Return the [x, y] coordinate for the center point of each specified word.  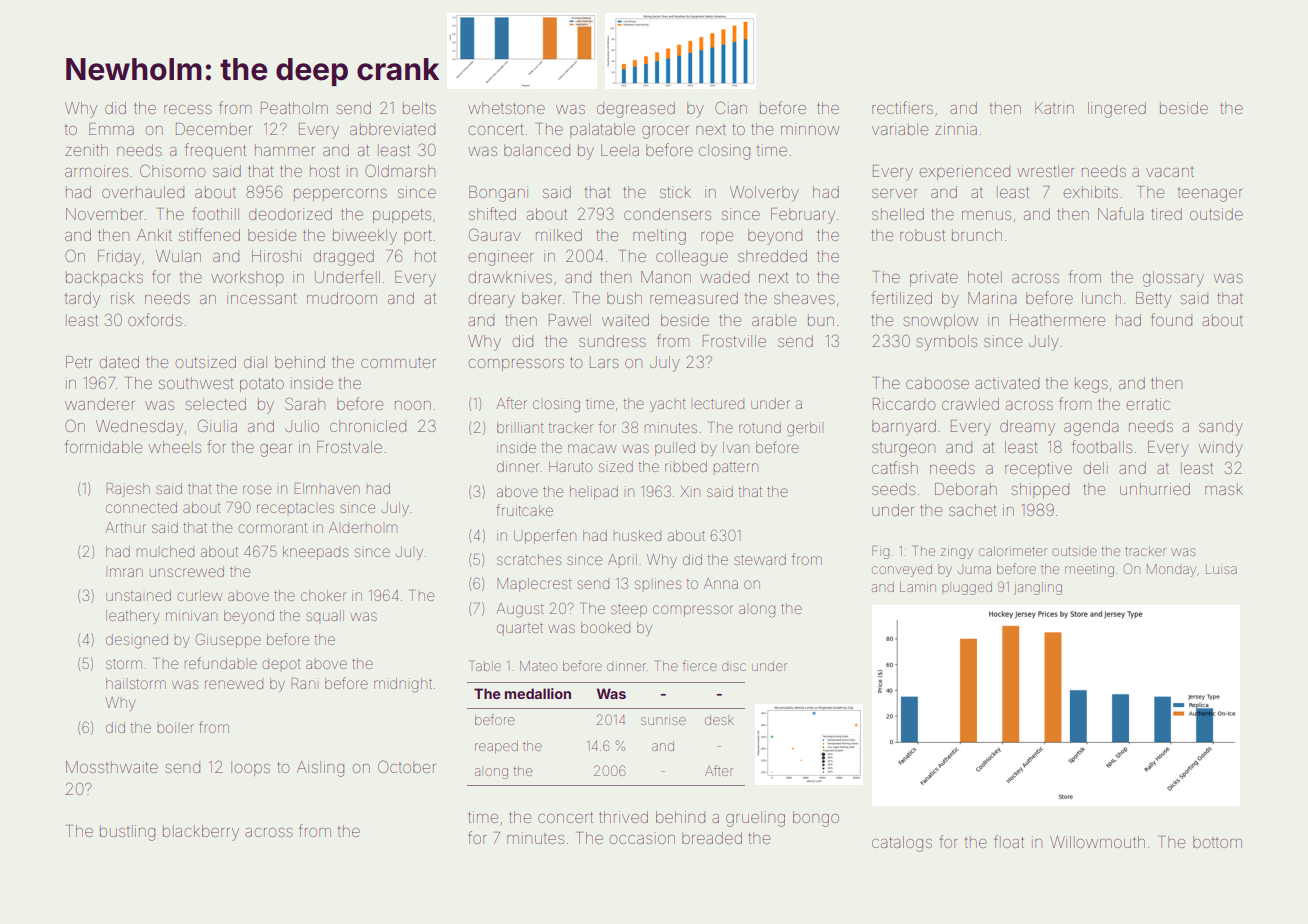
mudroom [342, 298]
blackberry [201, 833]
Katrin [1054, 108]
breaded [712, 838]
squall [325, 615]
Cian [731, 107]
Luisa [1221, 570]
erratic [1148, 404]
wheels [175, 447]
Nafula [1120, 213]
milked [559, 235]
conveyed [902, 570]
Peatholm [294, 108]
